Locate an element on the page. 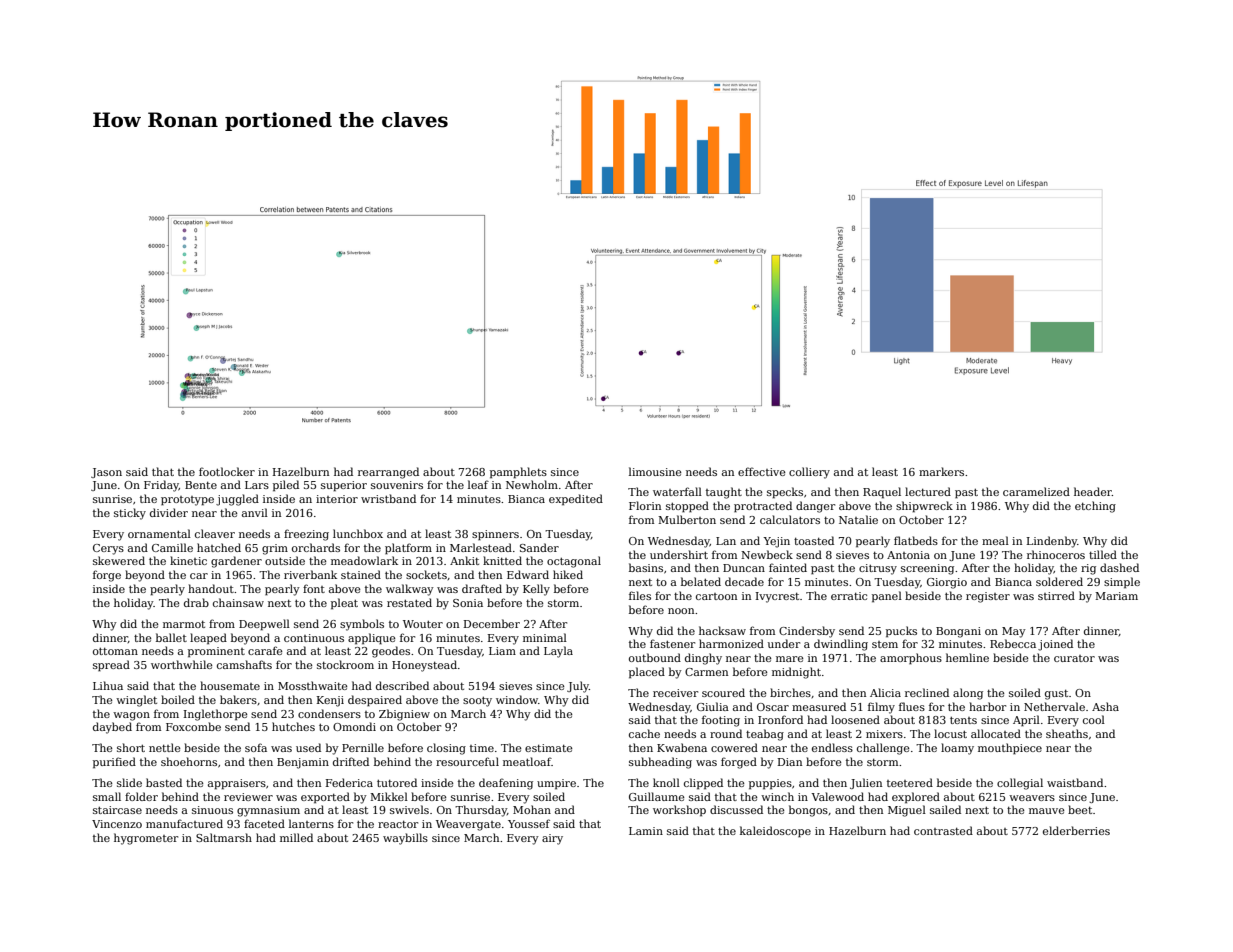 This document has width=1233, height=952. airy is located at coordinates (552, 839).
